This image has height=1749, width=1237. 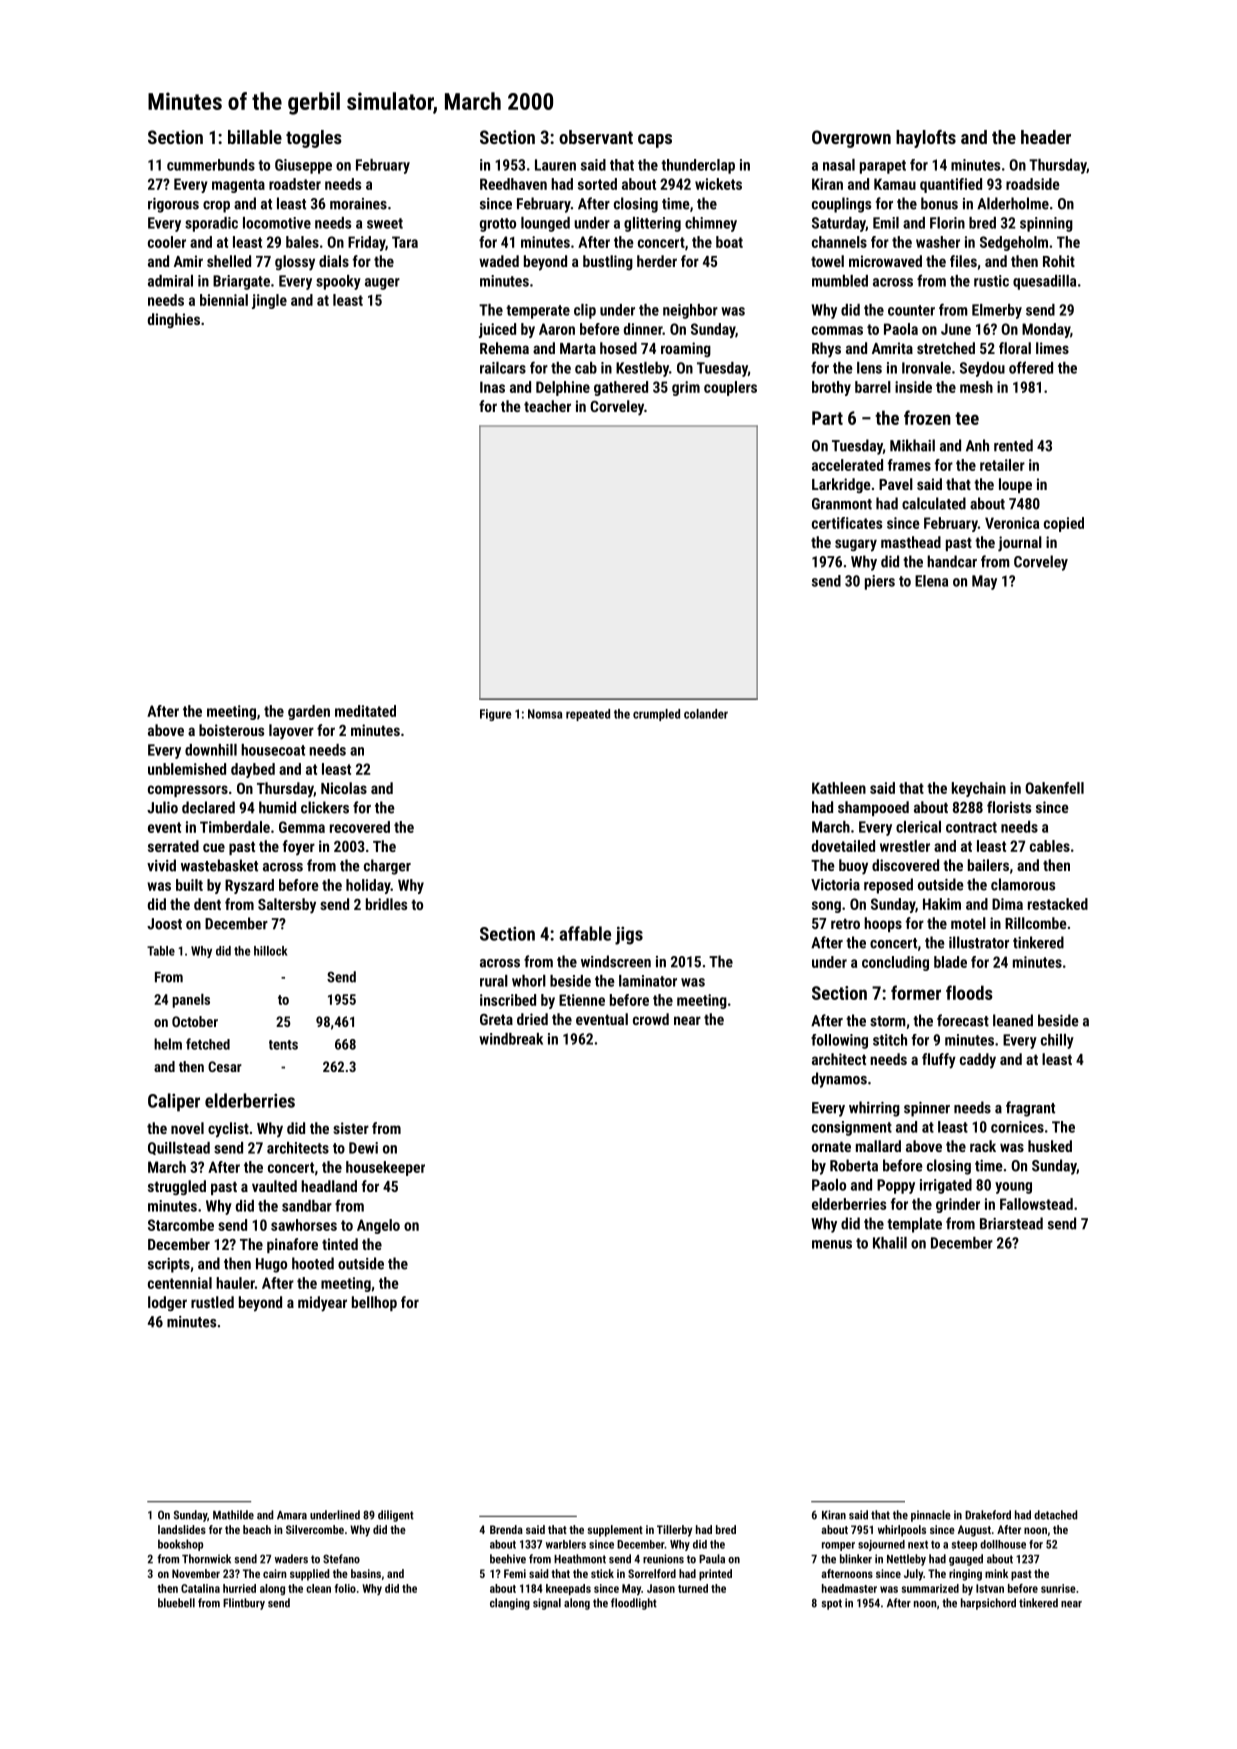 What do you see at coordinates (511, 1039) in the image?
I see `windbreak` at bounding box center [511, 1039].
